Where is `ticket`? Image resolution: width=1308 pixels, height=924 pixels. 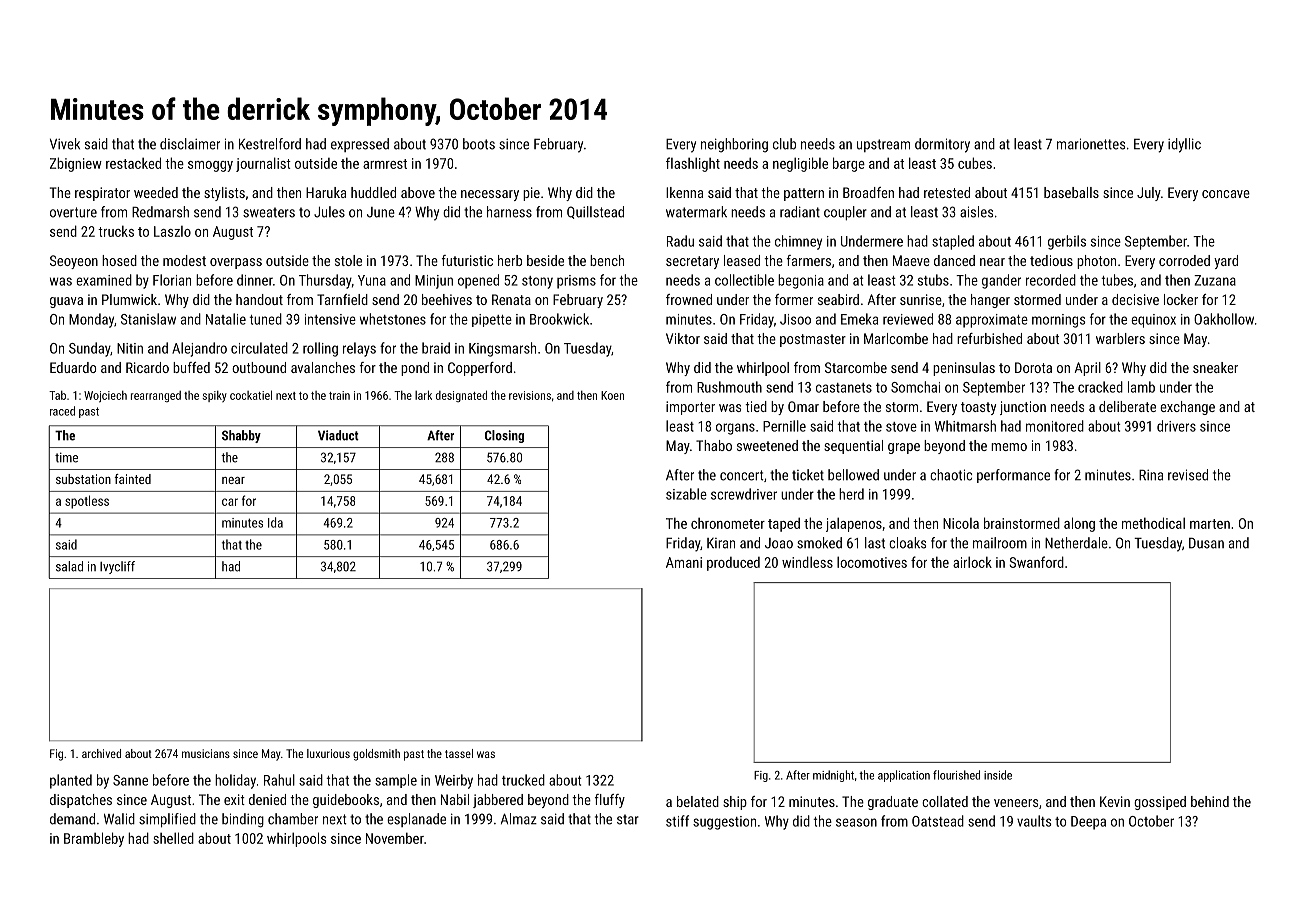
ticket is located at coordinates (808, 475).
